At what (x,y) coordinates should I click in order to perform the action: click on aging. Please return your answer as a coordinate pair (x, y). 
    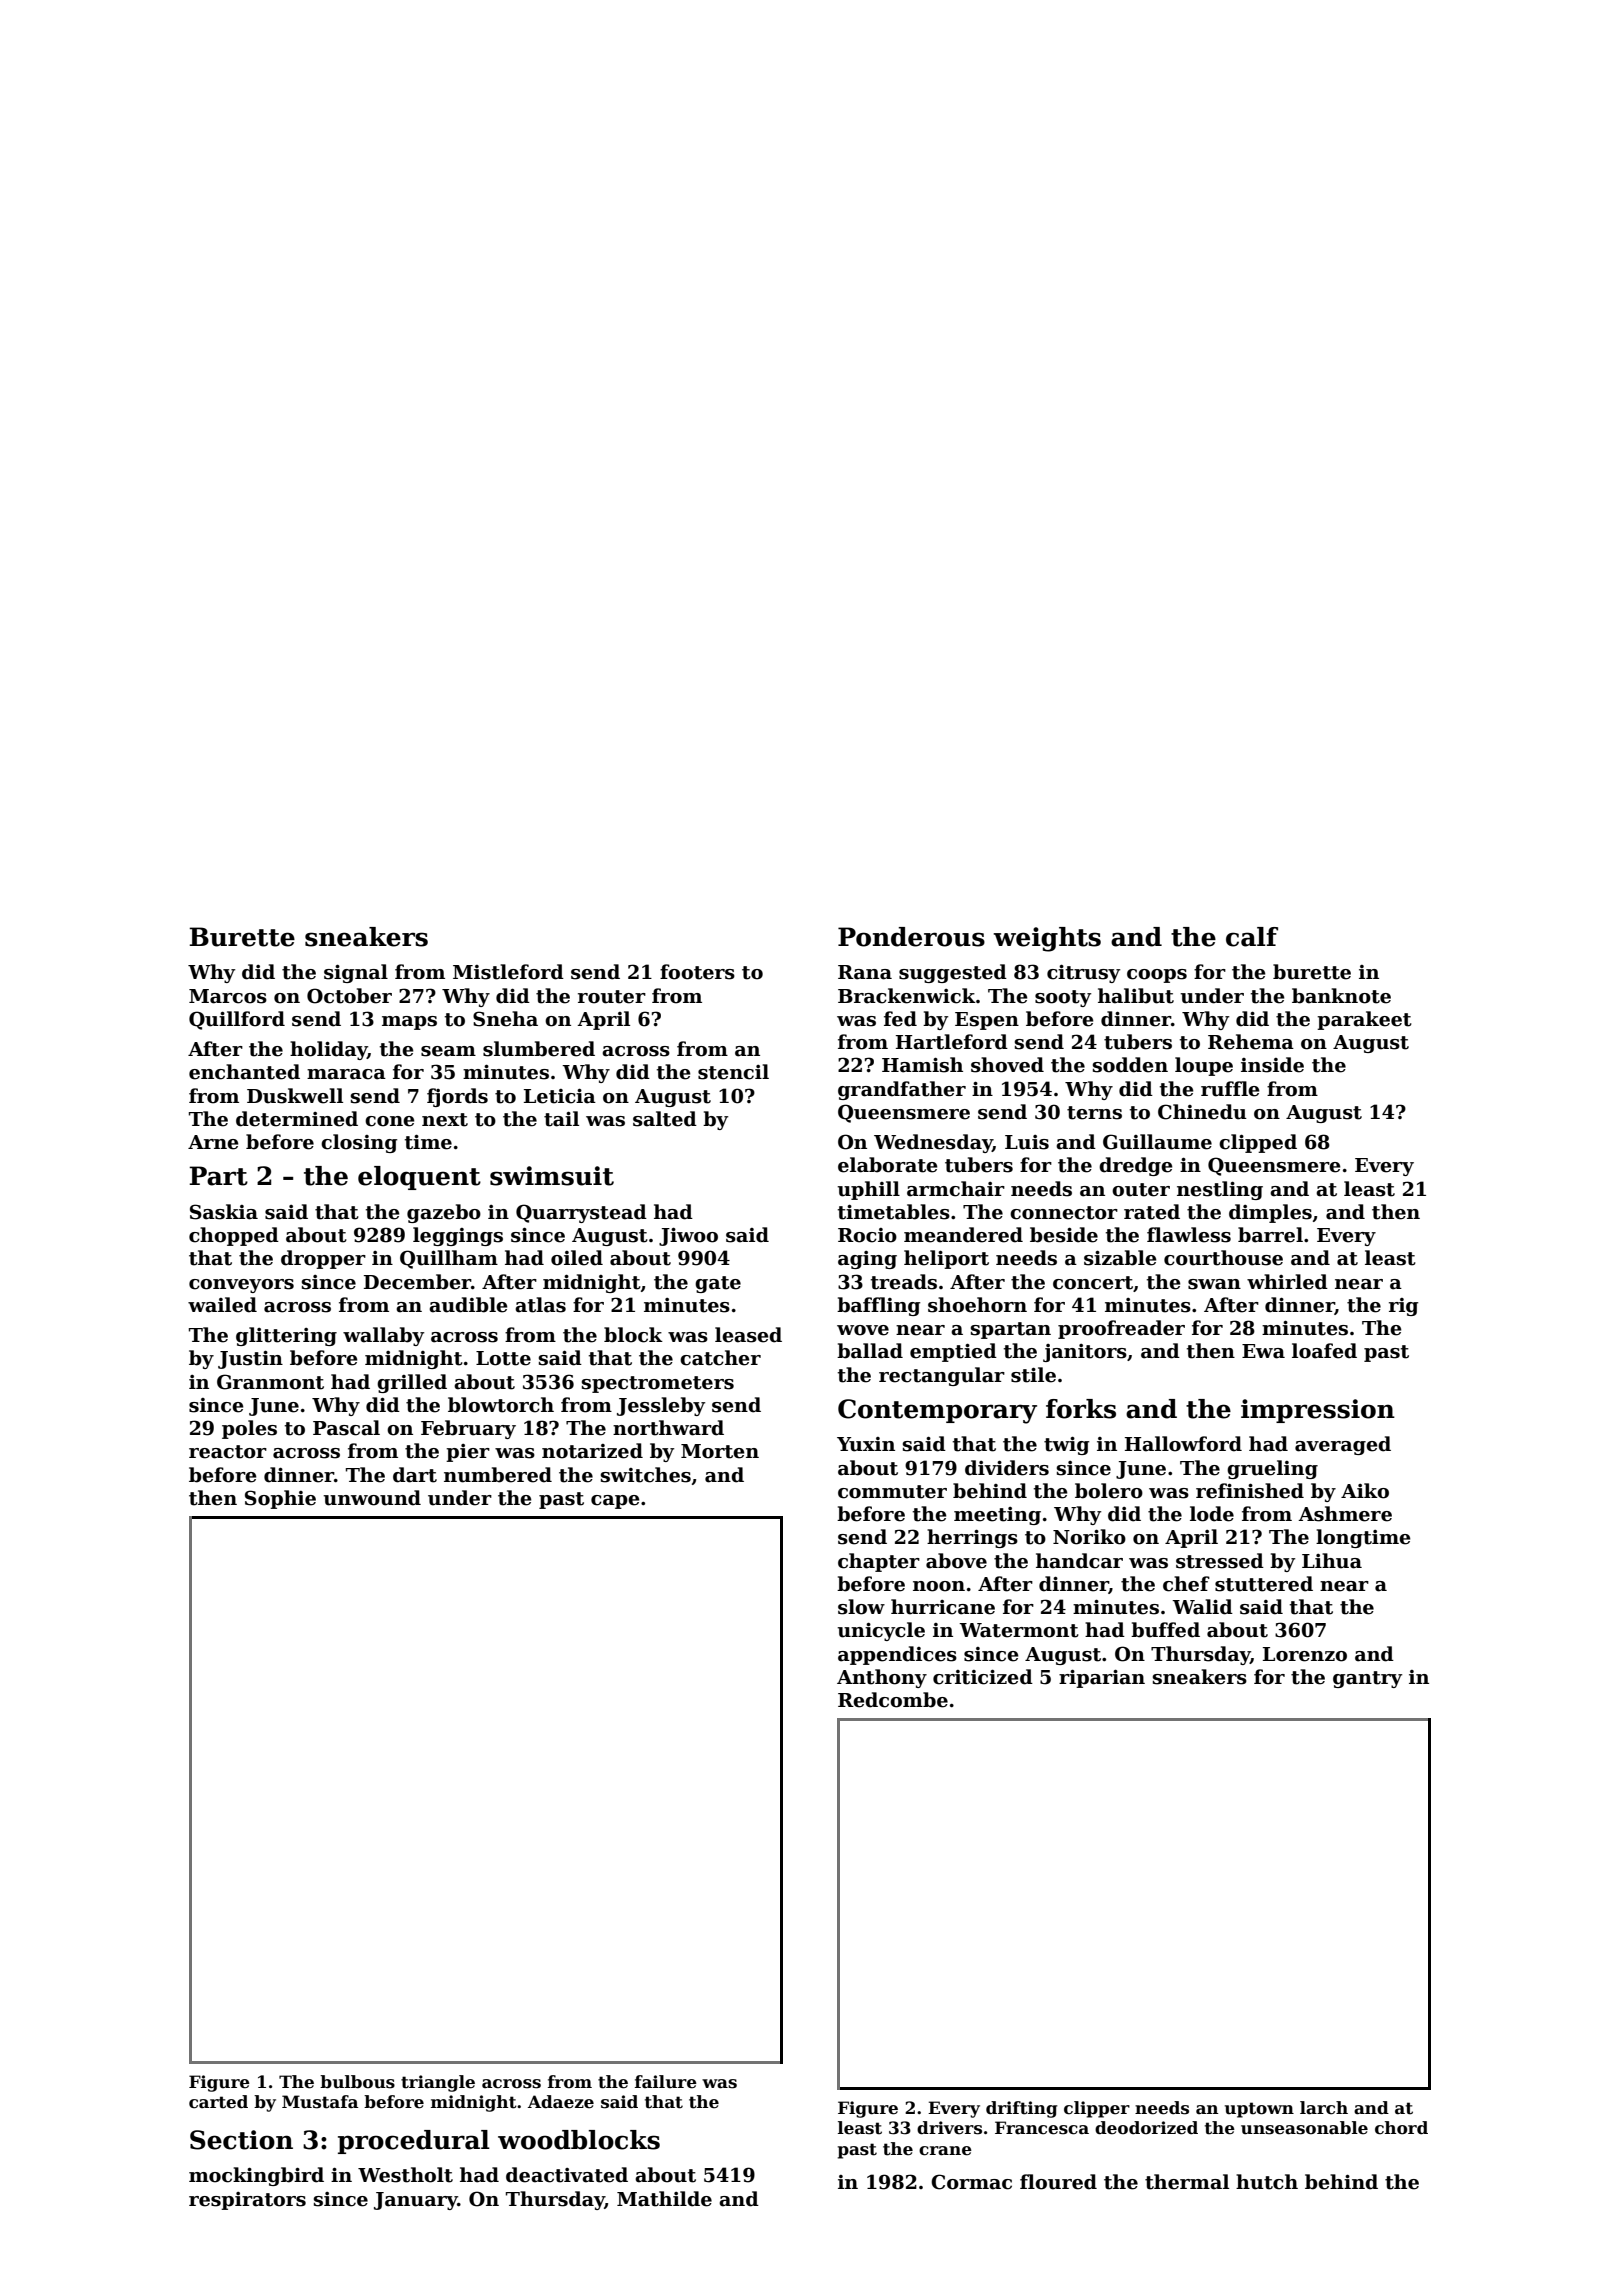
    Looking at the image, I should click on (867, 1260).
